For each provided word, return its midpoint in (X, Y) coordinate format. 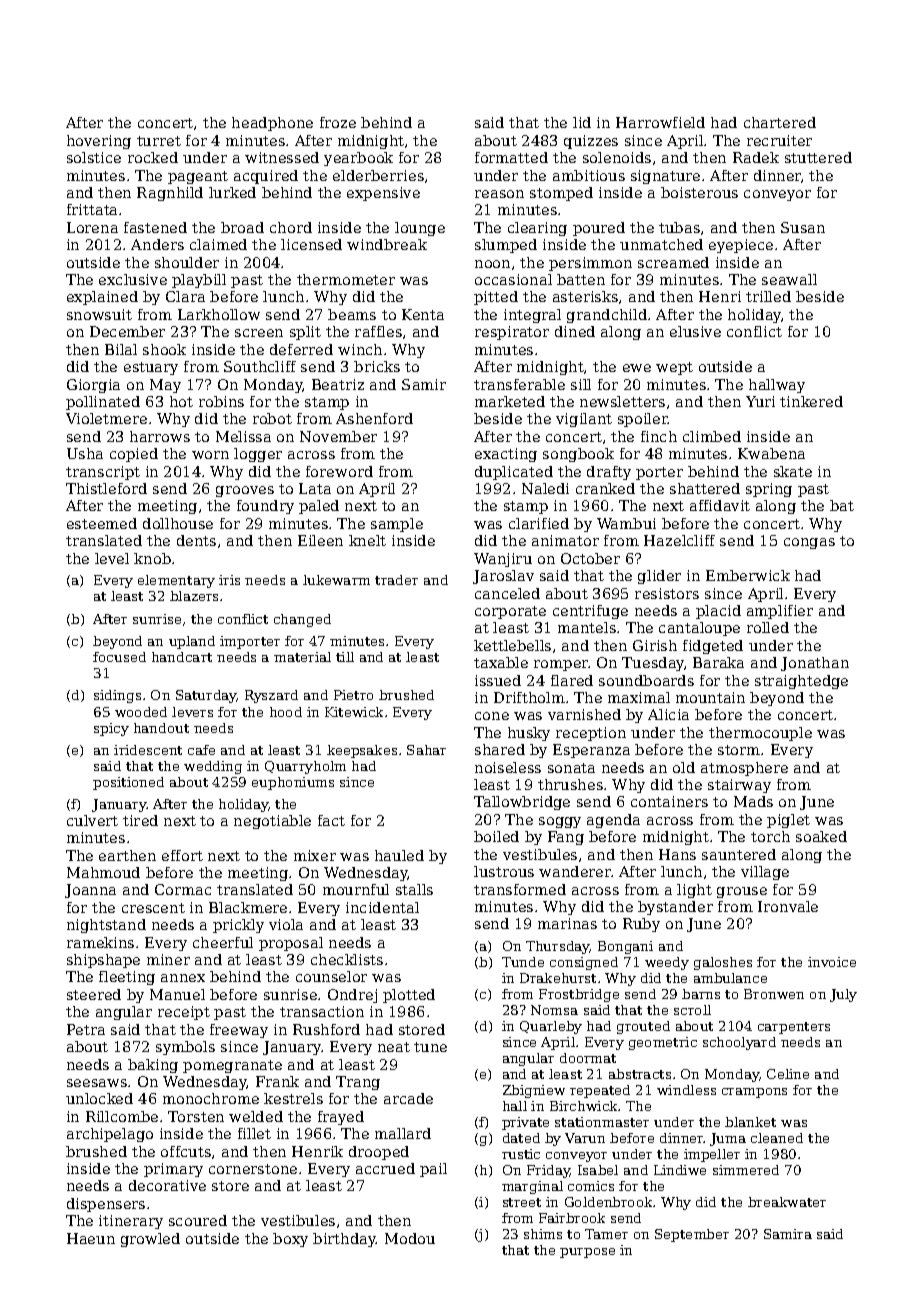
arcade (408, 1098)
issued (498, 680)
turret (159, 141)
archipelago (110, 1135)
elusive (695, 331)
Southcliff (260, 366)
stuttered (818, 157)
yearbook (358, 159)
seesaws (97, 1083)
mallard (403, 1133)
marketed (510, 401)
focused (119, 657)
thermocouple (760, 734)
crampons (754, 1093)
